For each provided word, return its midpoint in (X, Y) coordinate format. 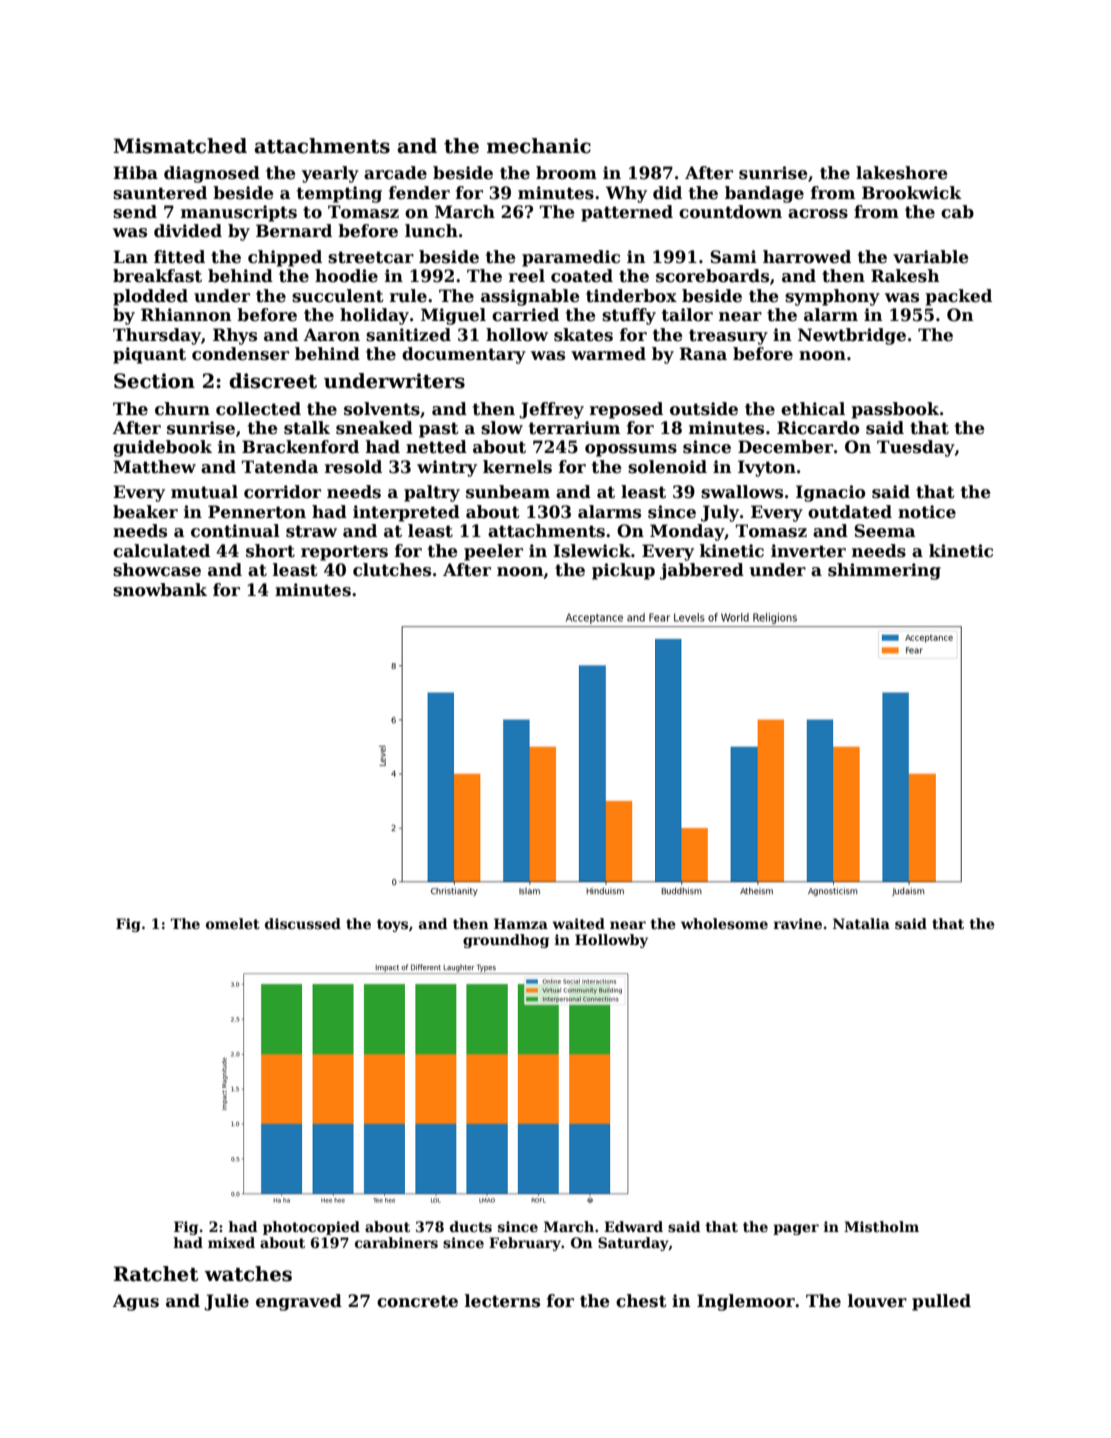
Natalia (861, 923)
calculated (161, 551)
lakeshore (902, 173)
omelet (233, 923)
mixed (231, 1242)
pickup (623, 571)
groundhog (506, 941)
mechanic (539, 146)
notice (927, 512)
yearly (330, 174)
